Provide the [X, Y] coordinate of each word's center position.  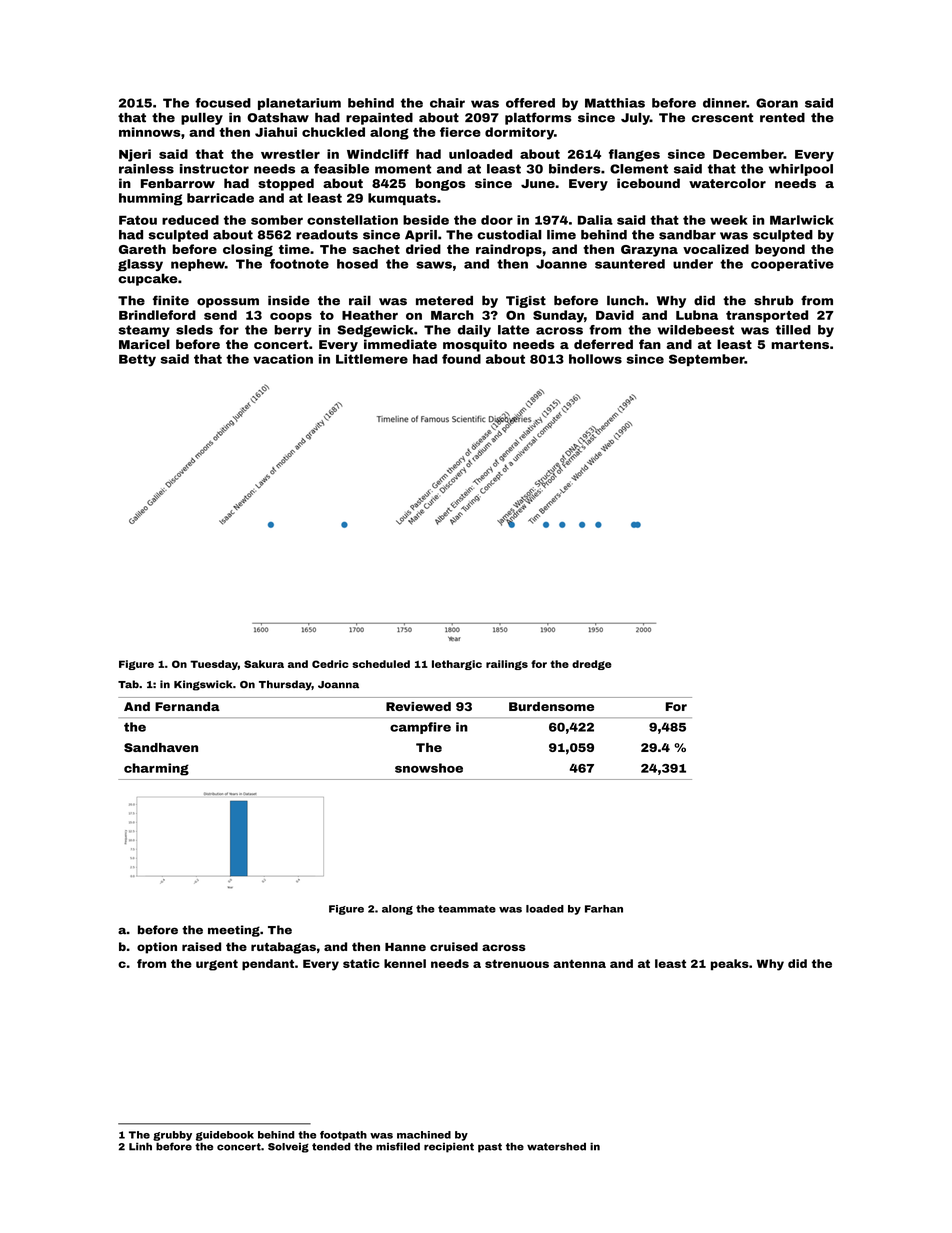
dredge [592, 665]
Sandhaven [161, 747]
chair [447, 103]
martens [800, 344]
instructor [214, 169]
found [461, 359]
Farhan [604, 909]
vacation [283, 359]
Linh [140, 1146]
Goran [777, 103]
